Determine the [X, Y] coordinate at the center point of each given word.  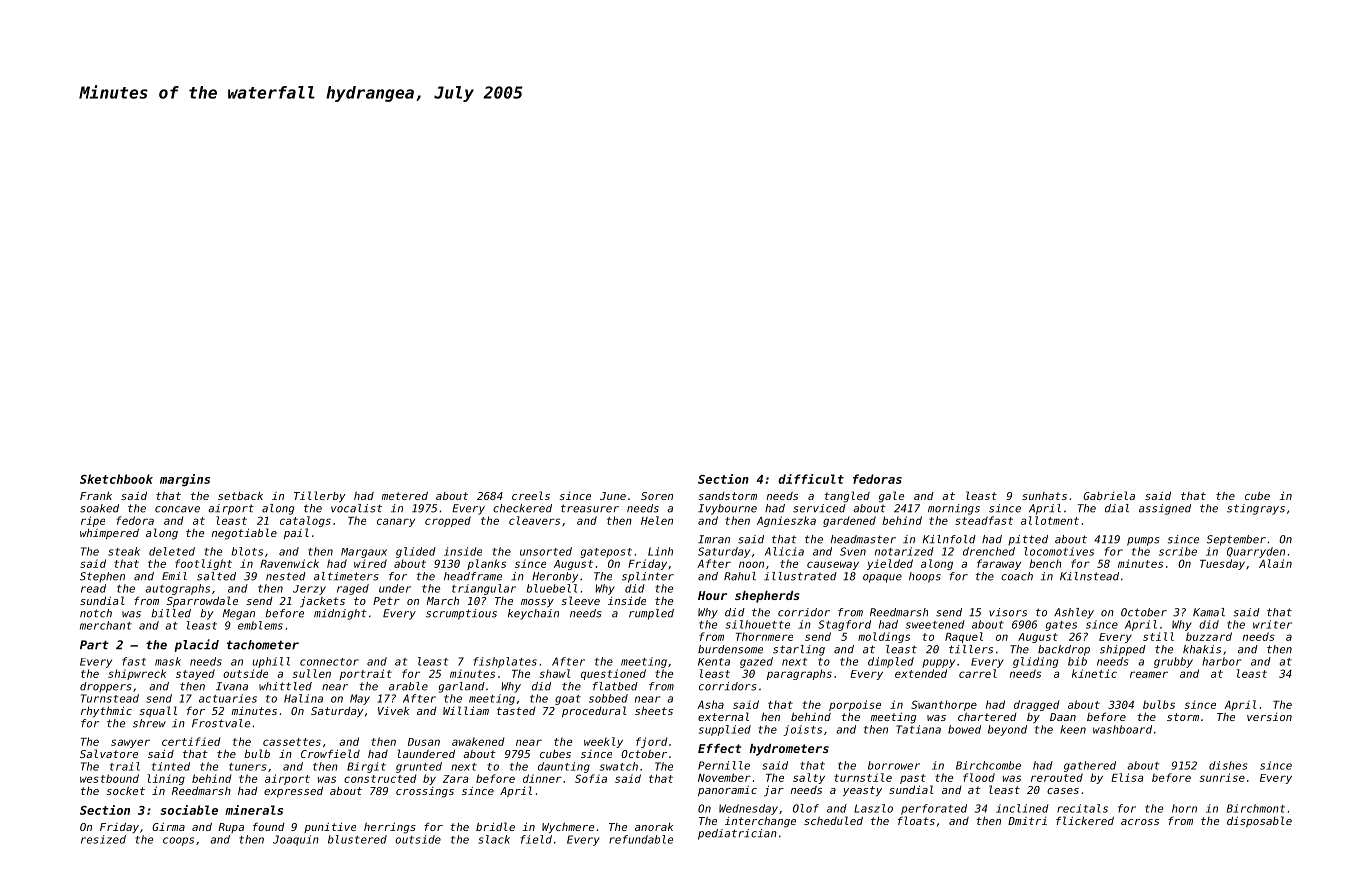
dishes [1228, 765]
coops [178, 841]
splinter [648, 577]
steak [124, 551]
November [724, 777]
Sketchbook [116, 479]
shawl [555, 673]
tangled [847, 497]
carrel [978, 673]
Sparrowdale [202, 602]
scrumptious [461, 614]
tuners [247, 767]
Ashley [1074, 613]
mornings [954, 509]
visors [1008, 612]
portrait [366, 674]
